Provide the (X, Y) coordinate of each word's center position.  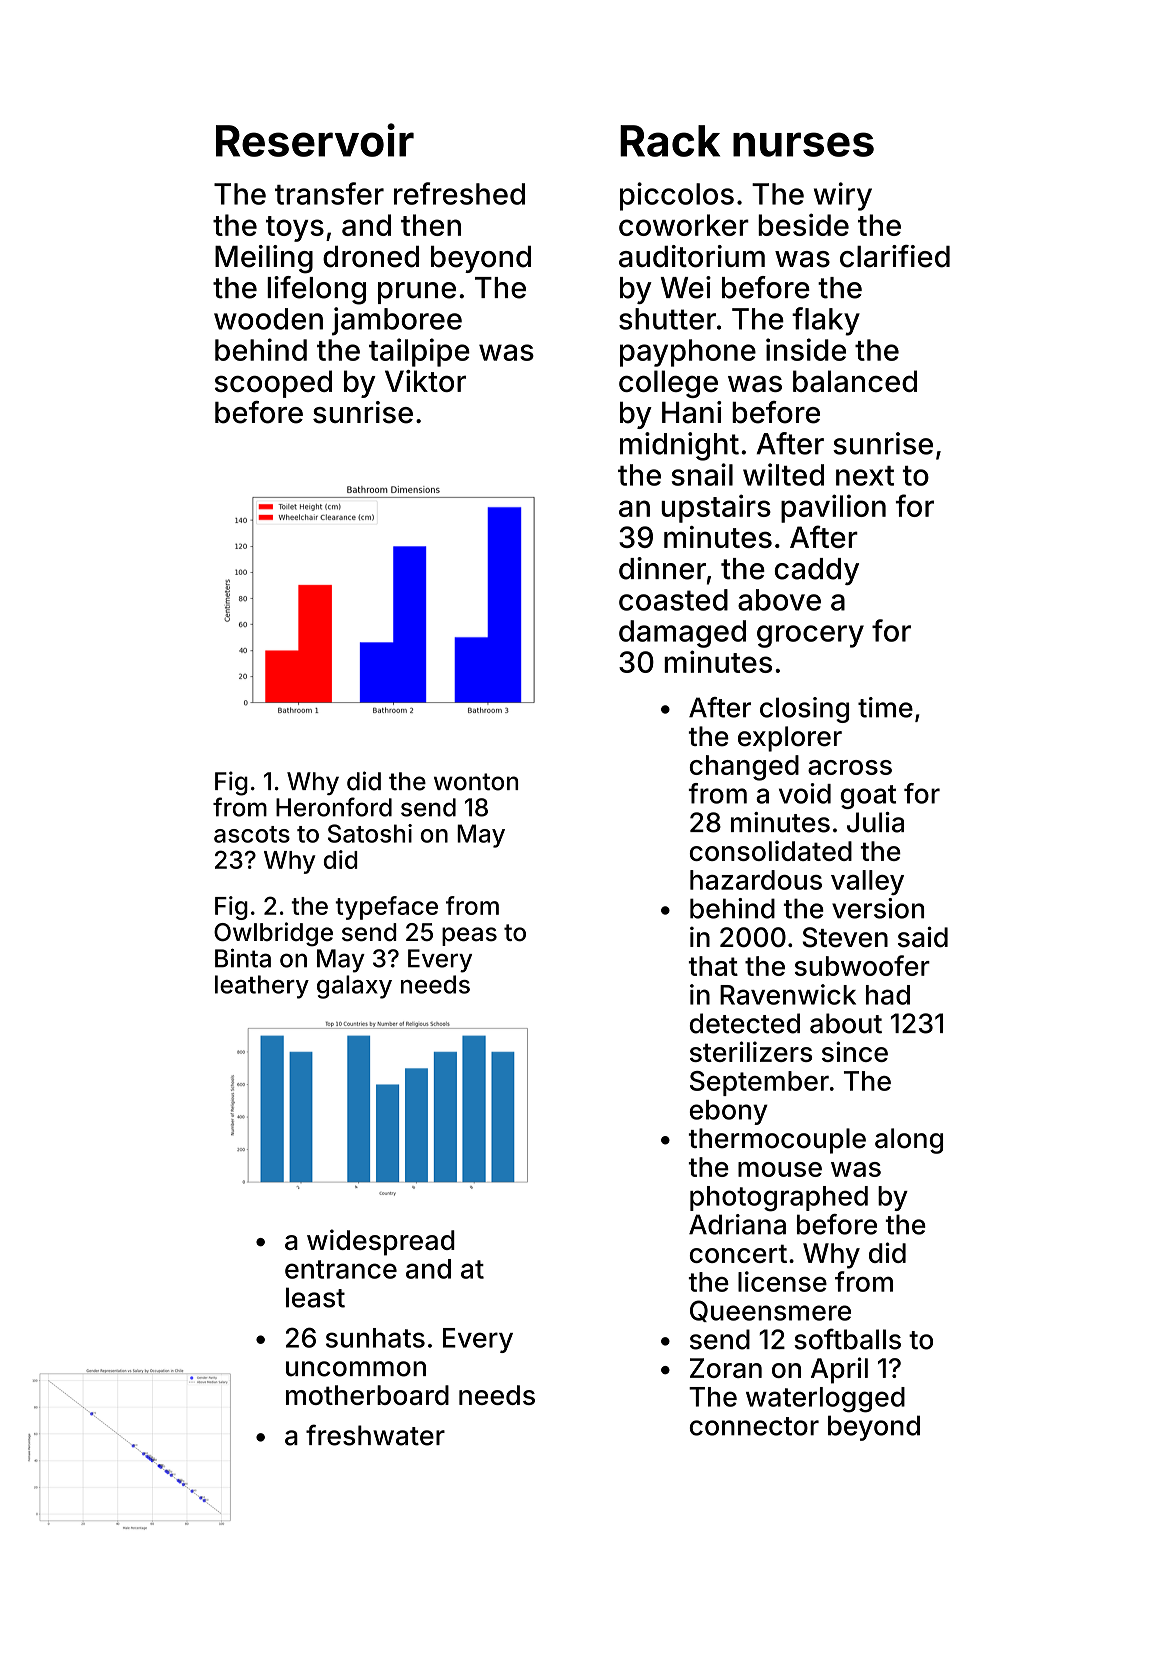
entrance (341, 1269)
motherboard (367, 1395)
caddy (816, 571)
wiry (843, 196)
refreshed (459, 193)
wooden (268, 319)
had (888, 995)
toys (295, 229)
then (431, 225)
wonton (476, 782)
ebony (729, 1112)
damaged (682, 634)
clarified (895, 256)
